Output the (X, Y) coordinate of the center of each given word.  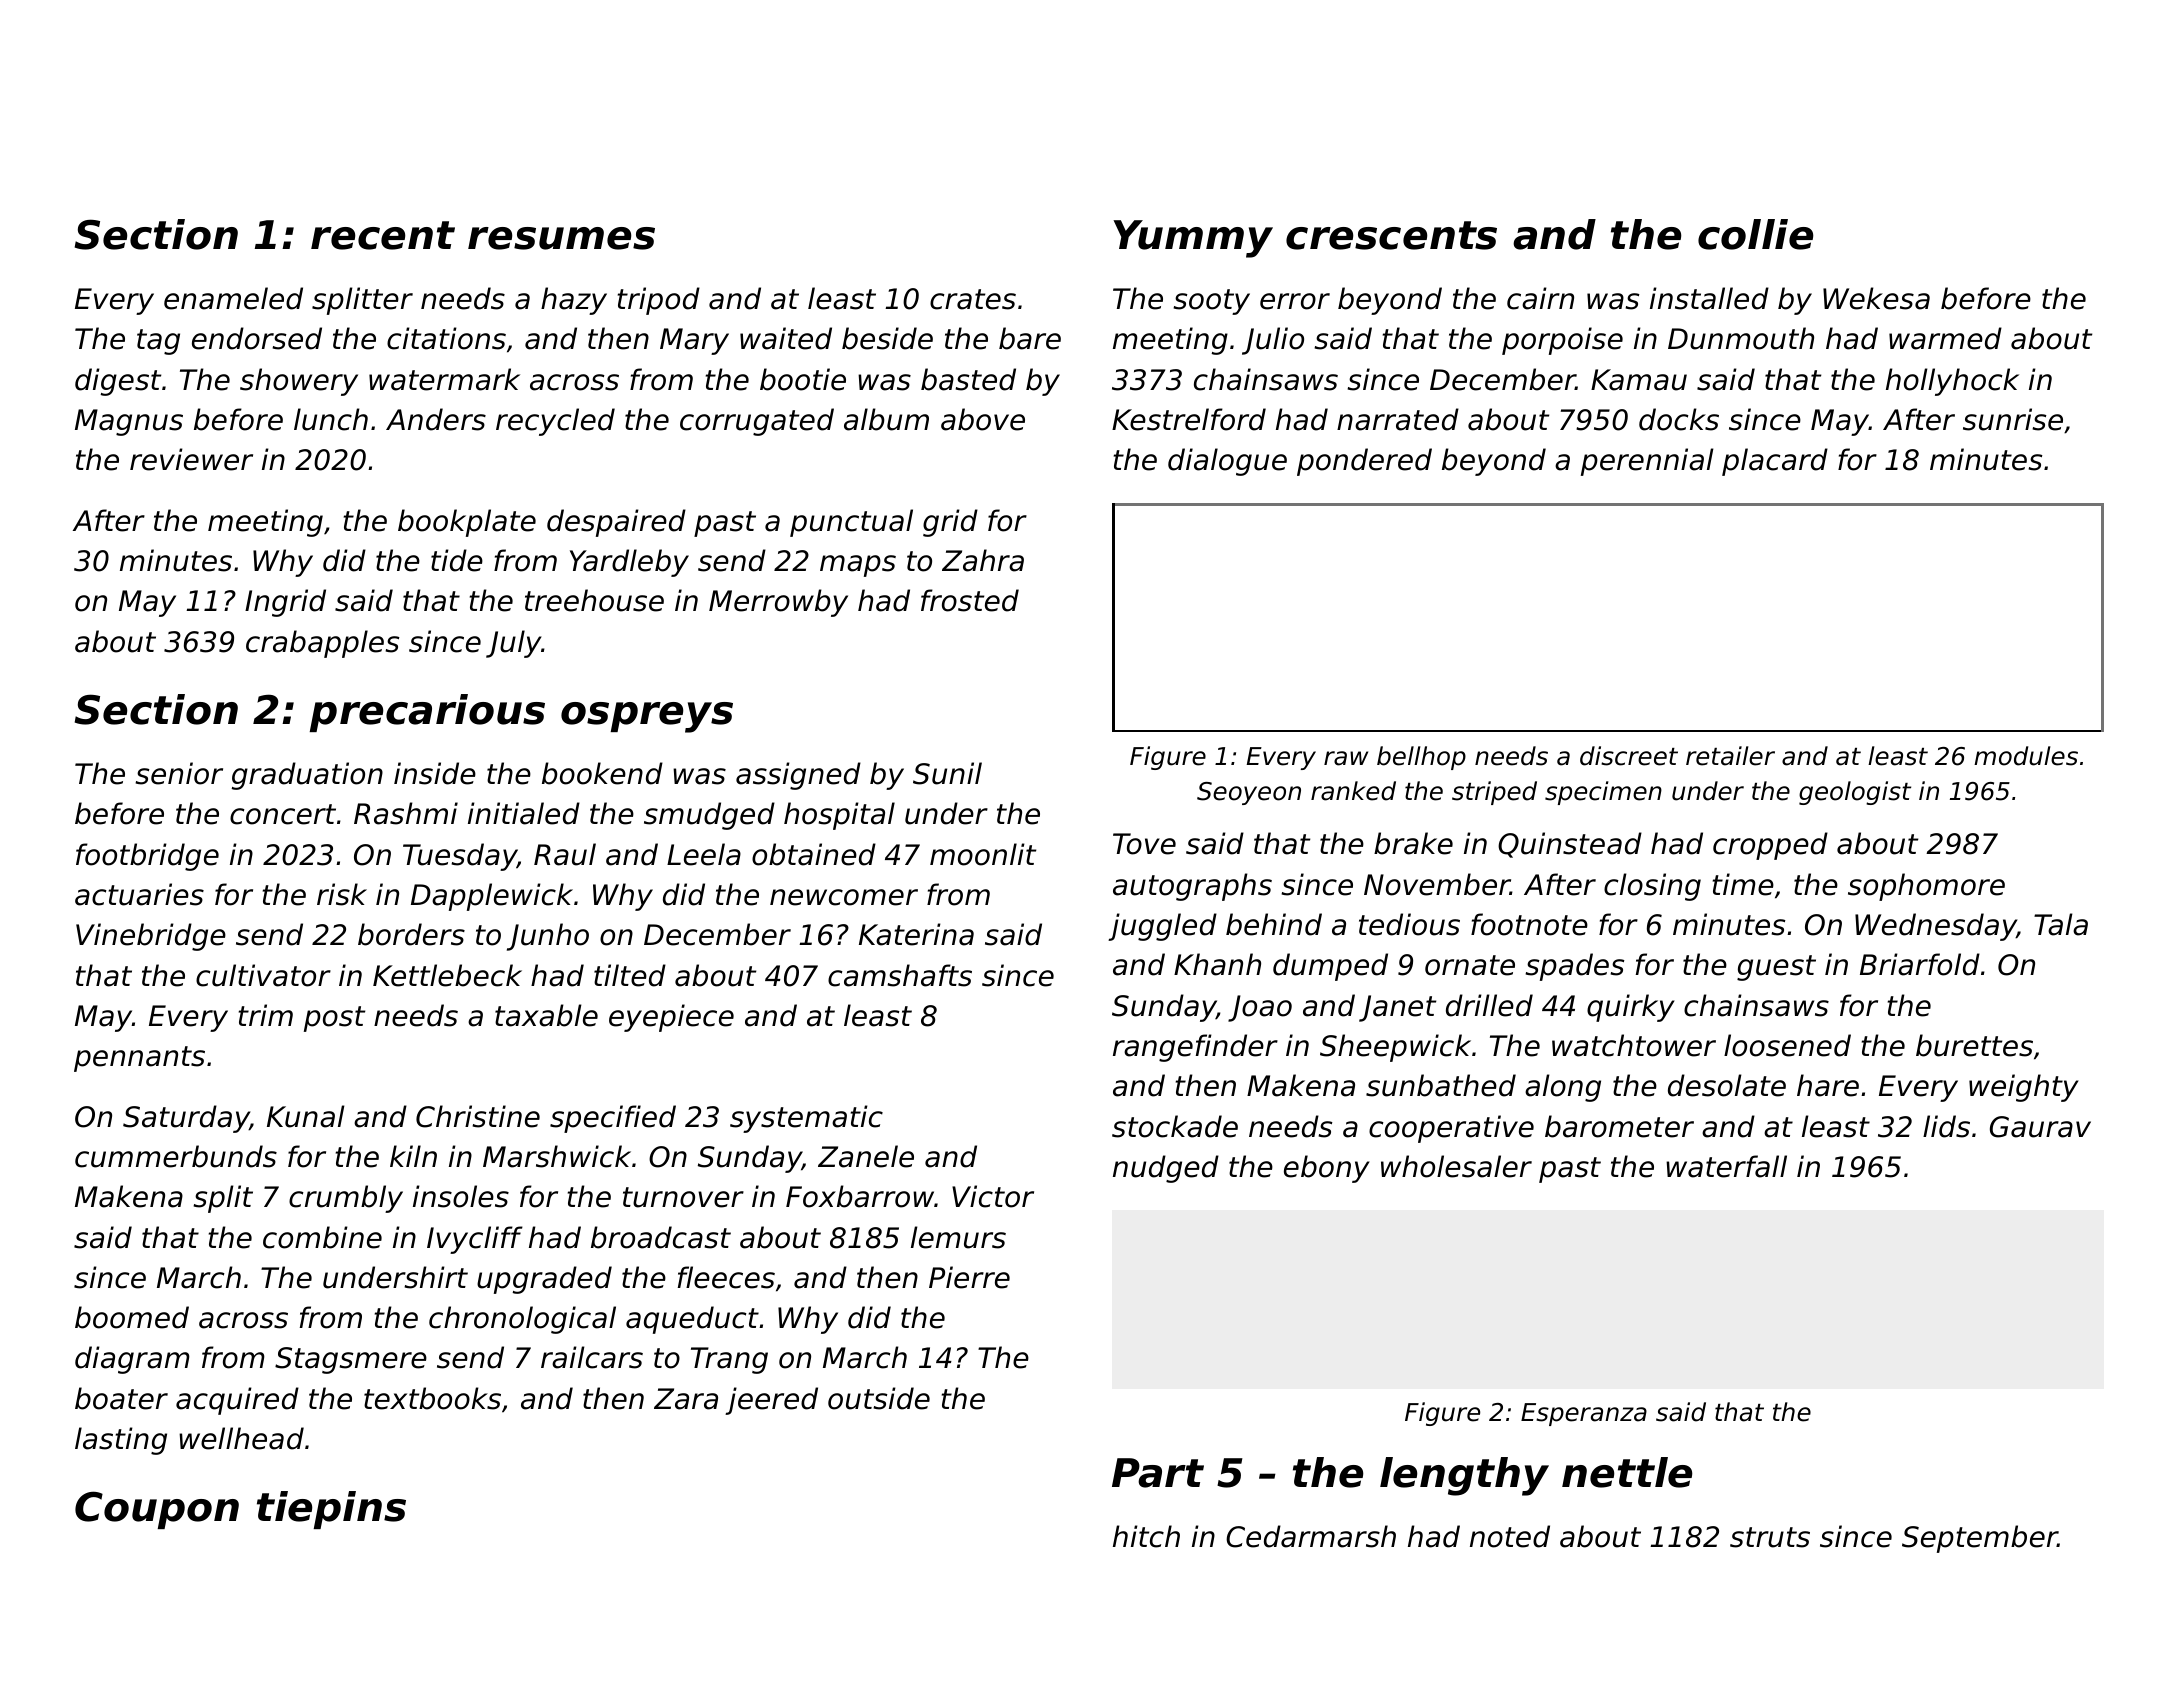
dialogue (1227, 462)
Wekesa (1876, 298)
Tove (1144, 844)
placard (1775, 462)
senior (179, 773)
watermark (444, 379)
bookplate (467, 523)
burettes (1974, 1045)
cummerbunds (176, 1156)
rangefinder (1195, 1048)
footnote (1529, 924)
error (1295, 301)
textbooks (432, 1398)
